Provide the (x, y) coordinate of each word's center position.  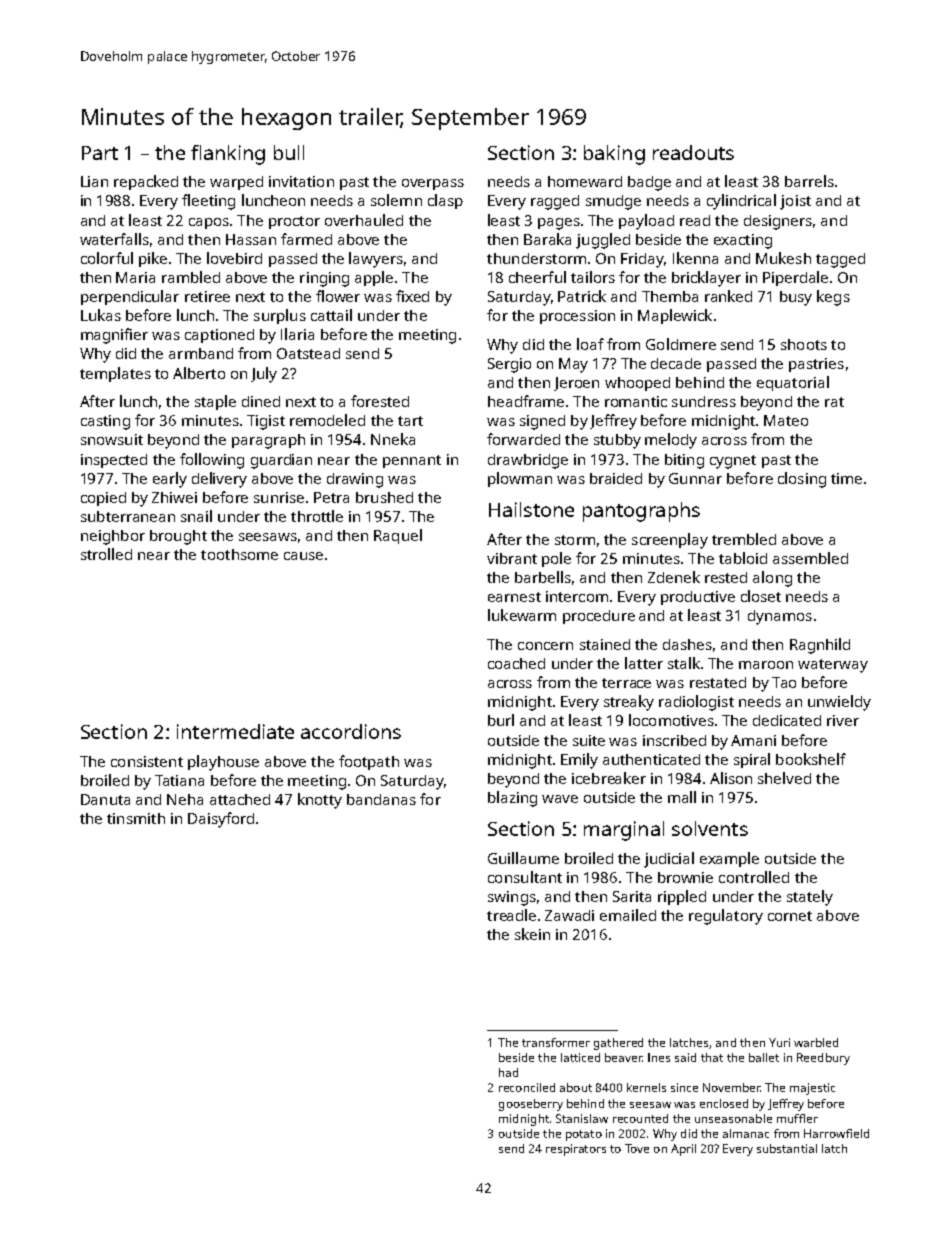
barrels (809, 181)
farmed (306, 239)
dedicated (787, 720)
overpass (433, 184)
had (508, 1072)
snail (196, 516)
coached (516, 663)
